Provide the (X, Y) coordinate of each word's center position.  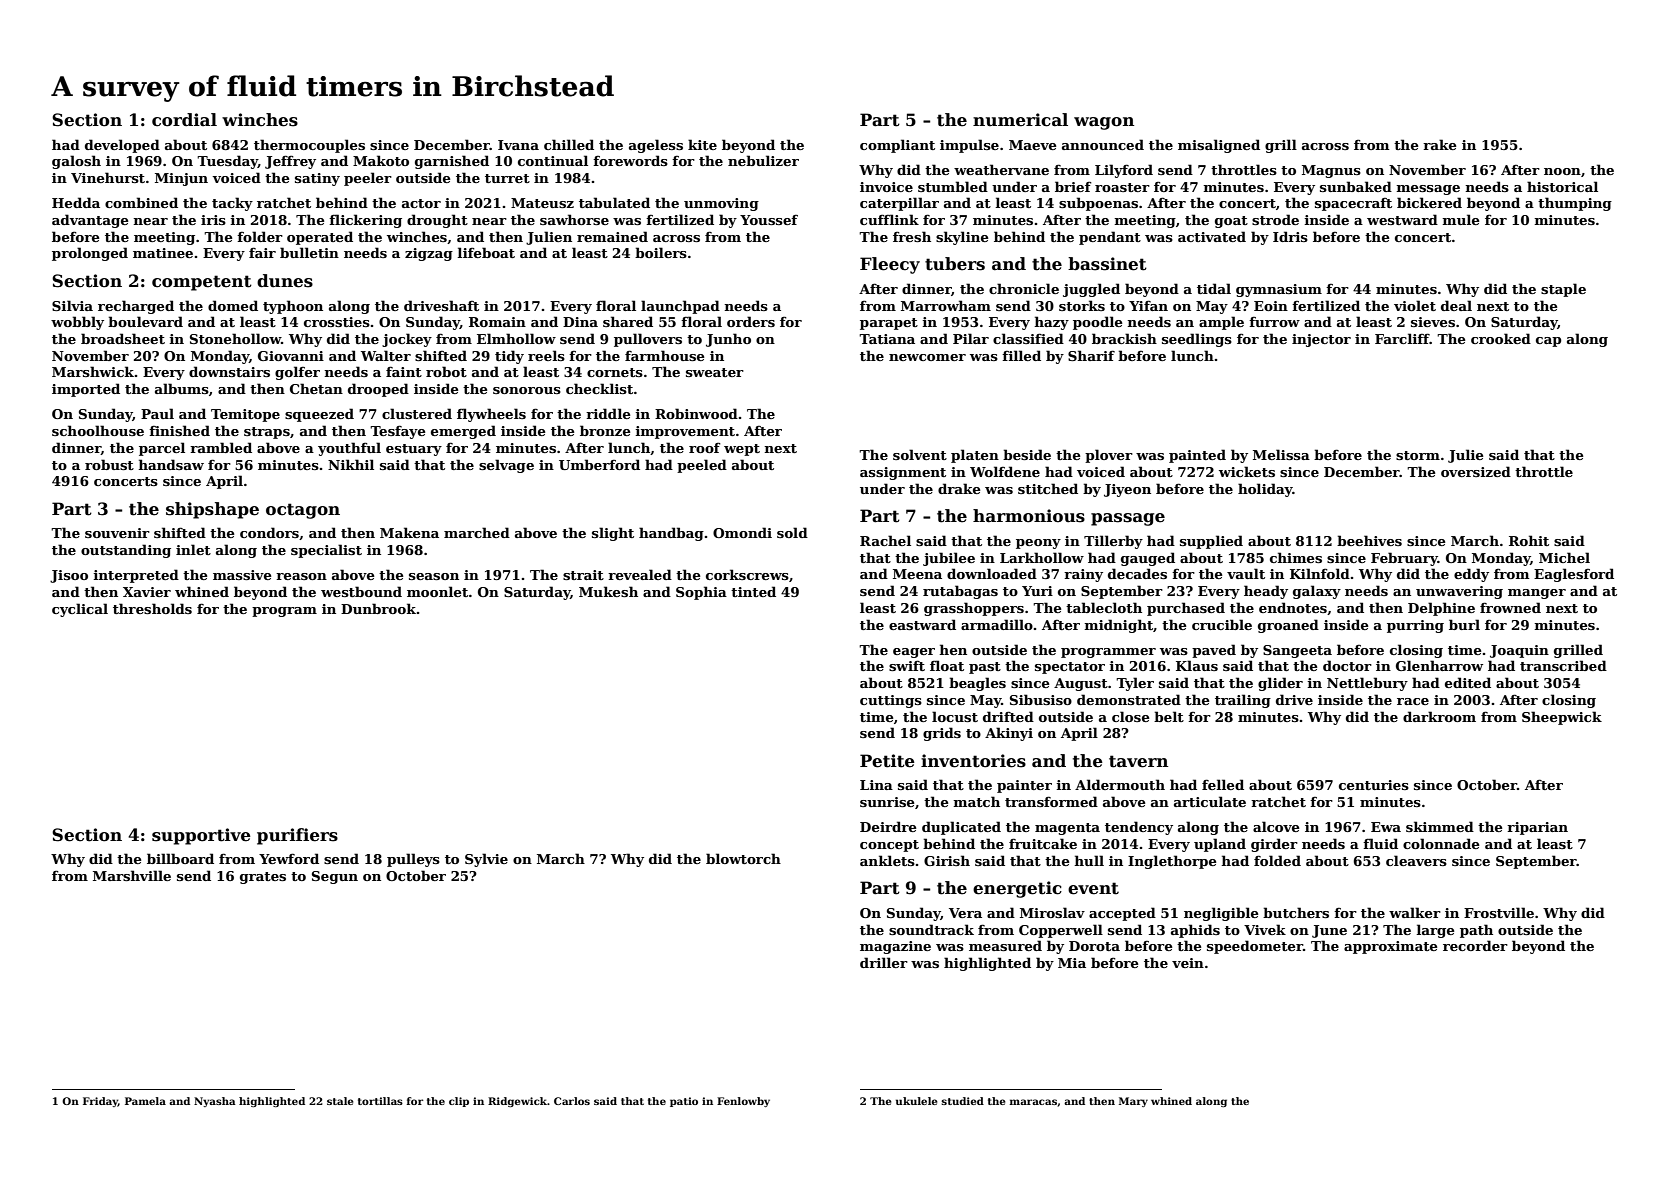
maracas (1033, 1102)
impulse (969, 146)
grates (263, 878)
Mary (1133, 1102)
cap (1548, 342)
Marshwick (93, 371)
